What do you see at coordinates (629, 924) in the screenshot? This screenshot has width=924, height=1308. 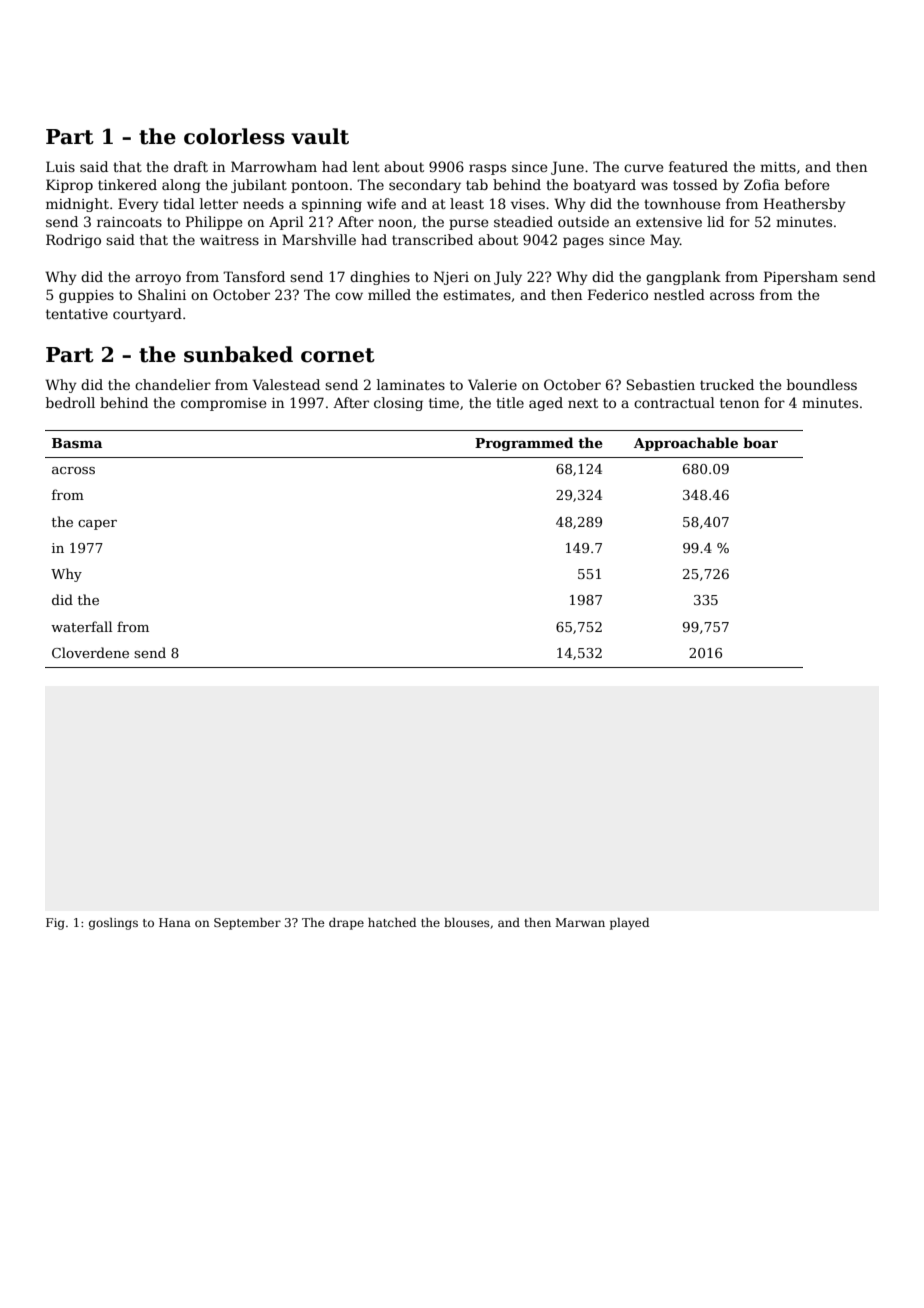 I see `played` at bounding box center [629, 924].
